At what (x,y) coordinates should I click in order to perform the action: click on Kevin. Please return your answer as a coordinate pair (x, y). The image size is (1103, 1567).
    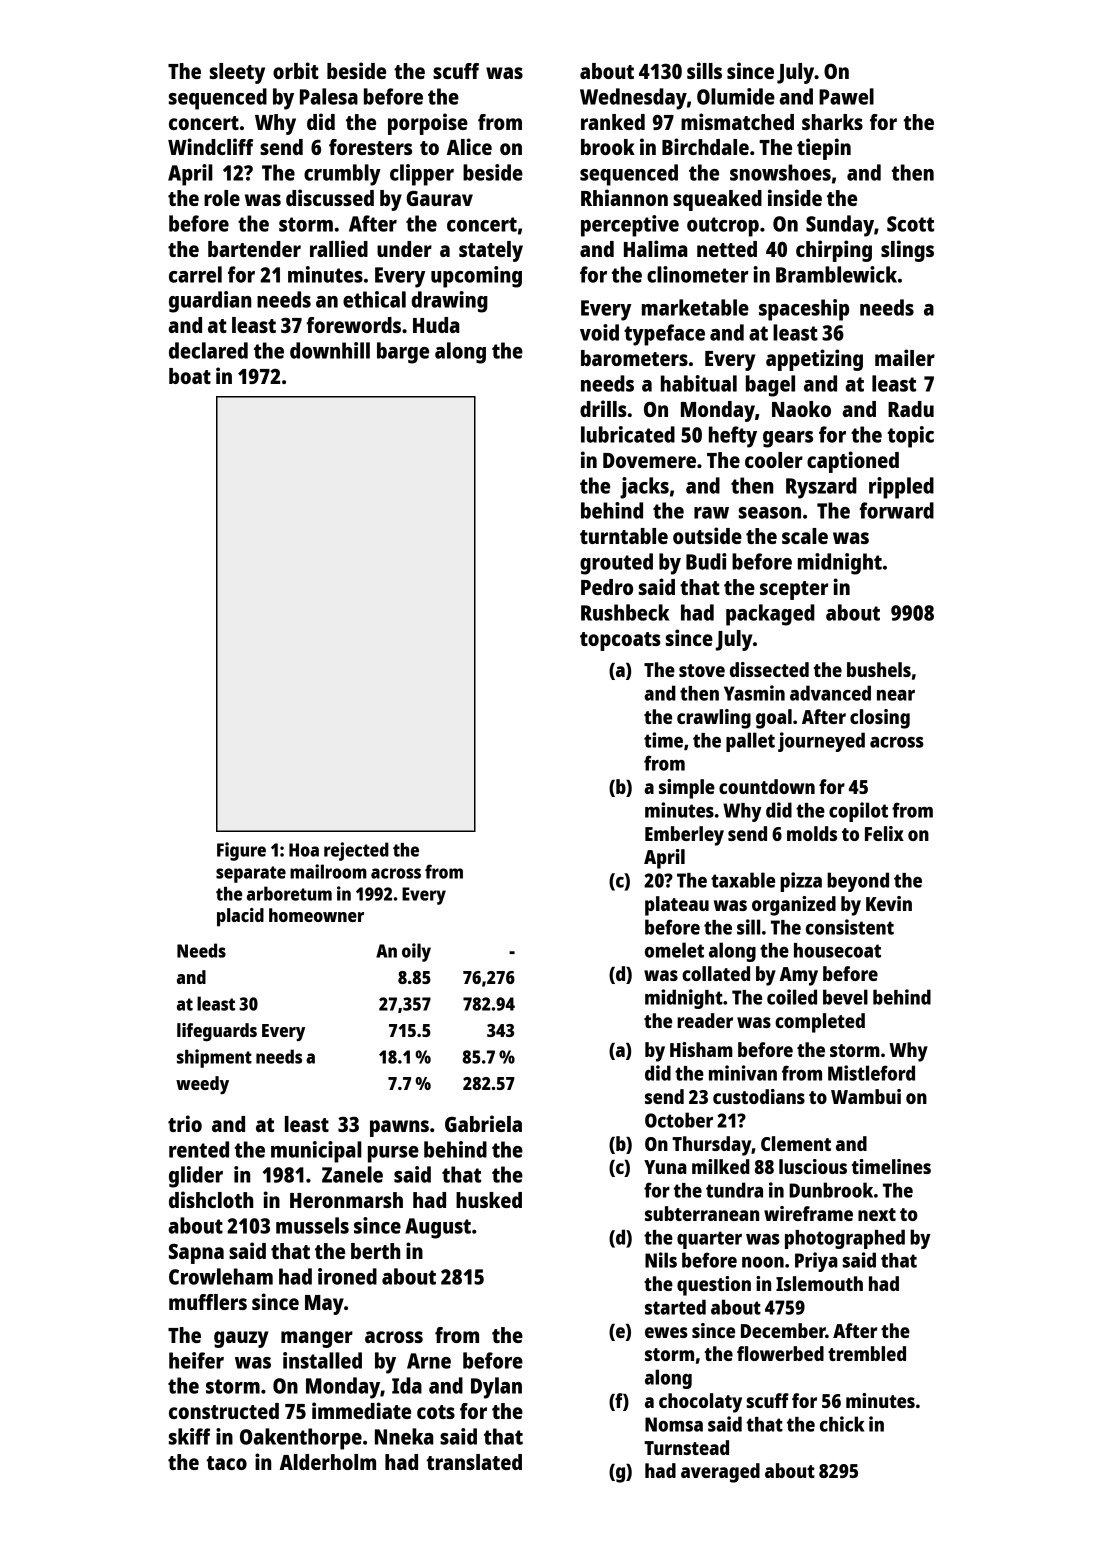
    Looking at the image, I should click on (889, 903).
